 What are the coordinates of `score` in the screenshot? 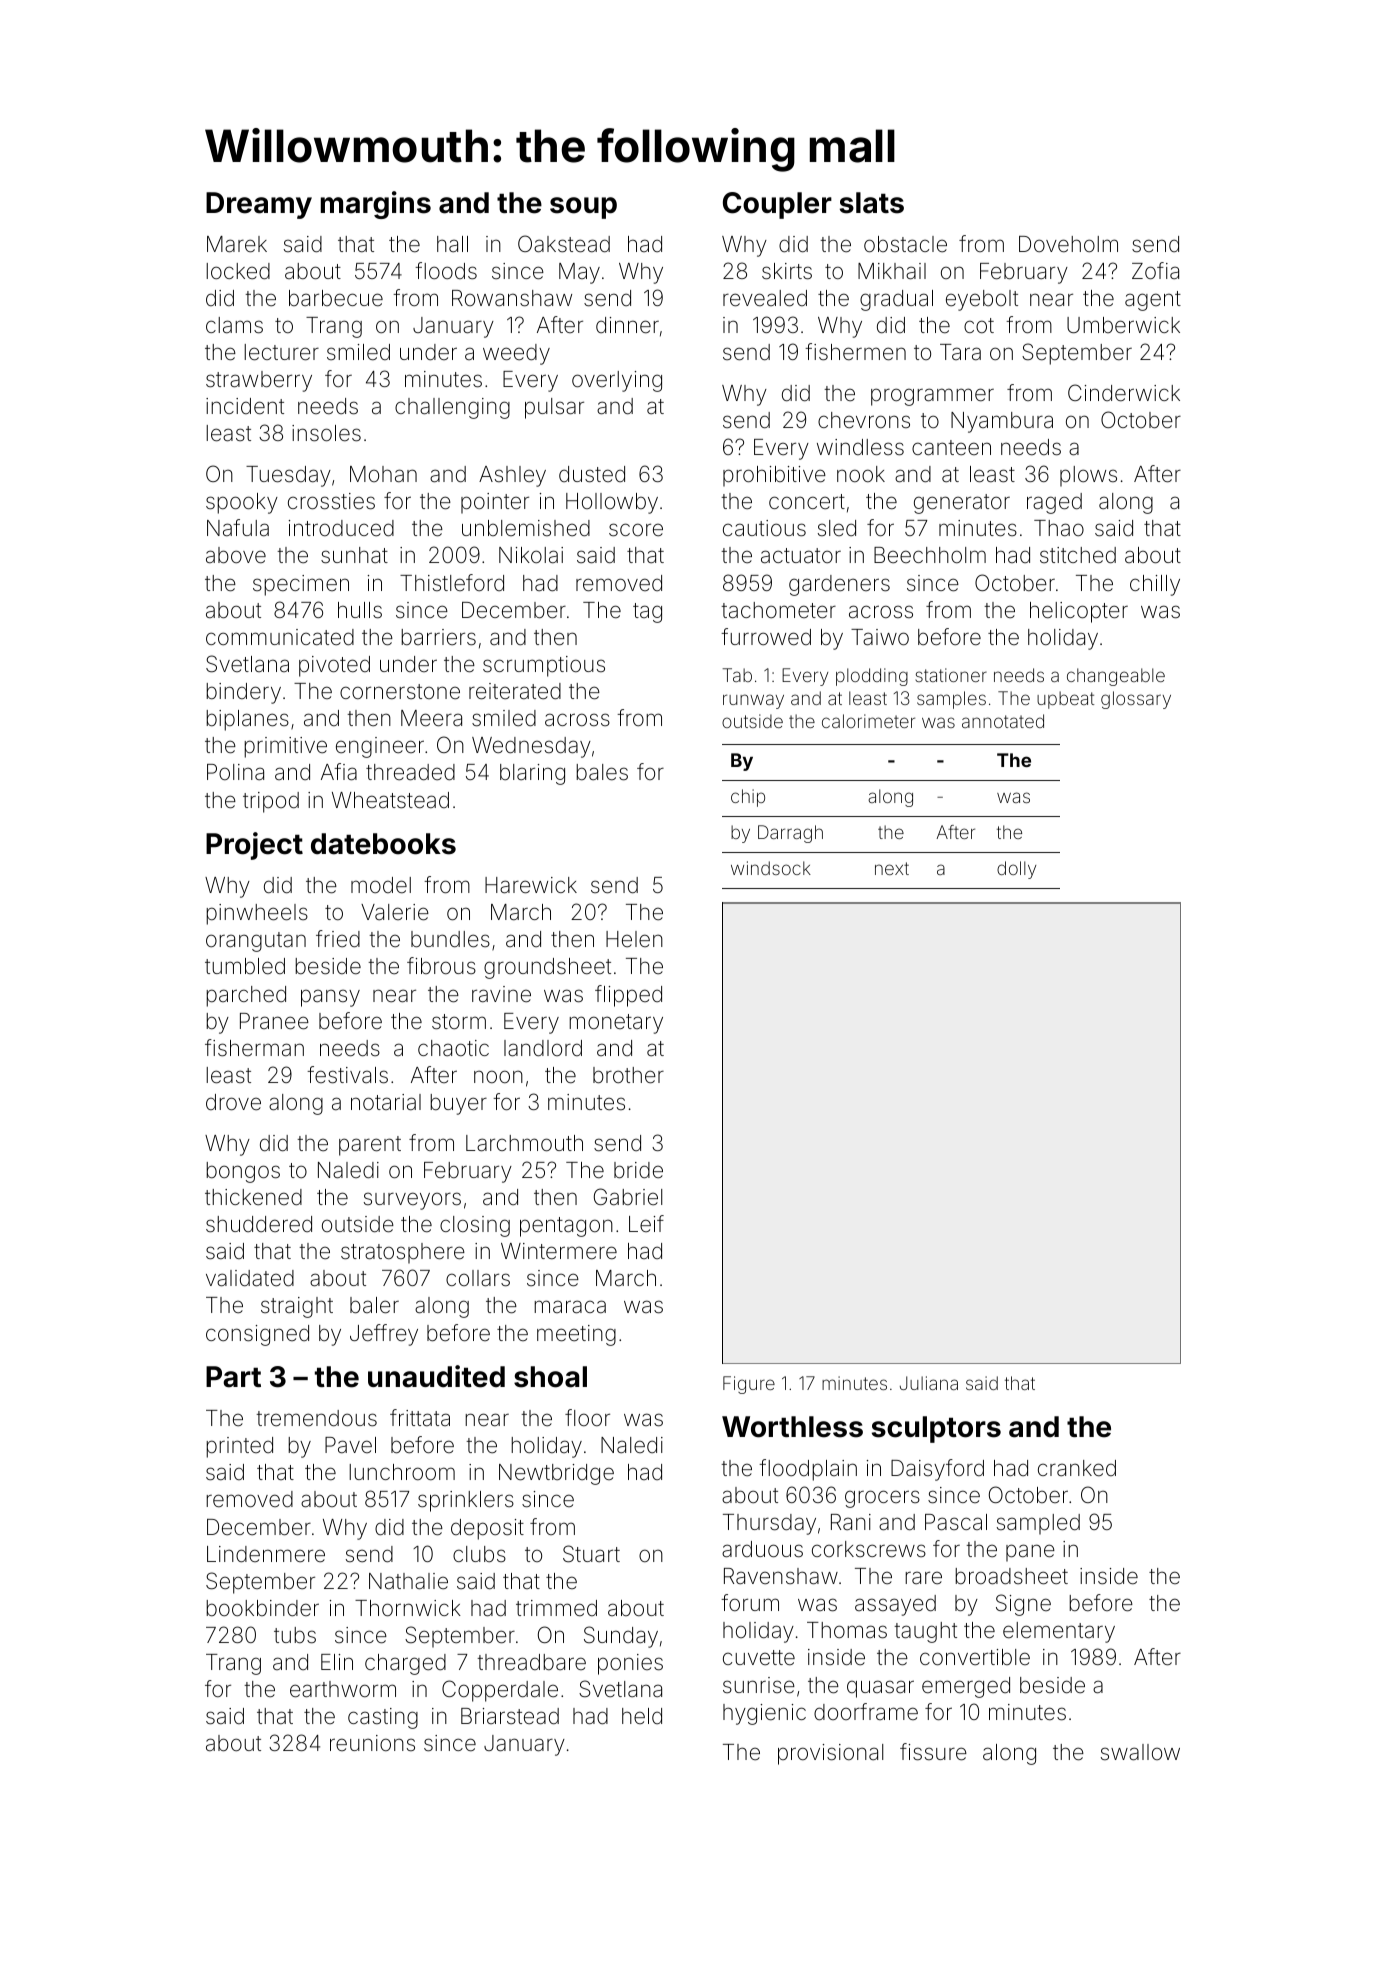 It's located at (636, 530).
